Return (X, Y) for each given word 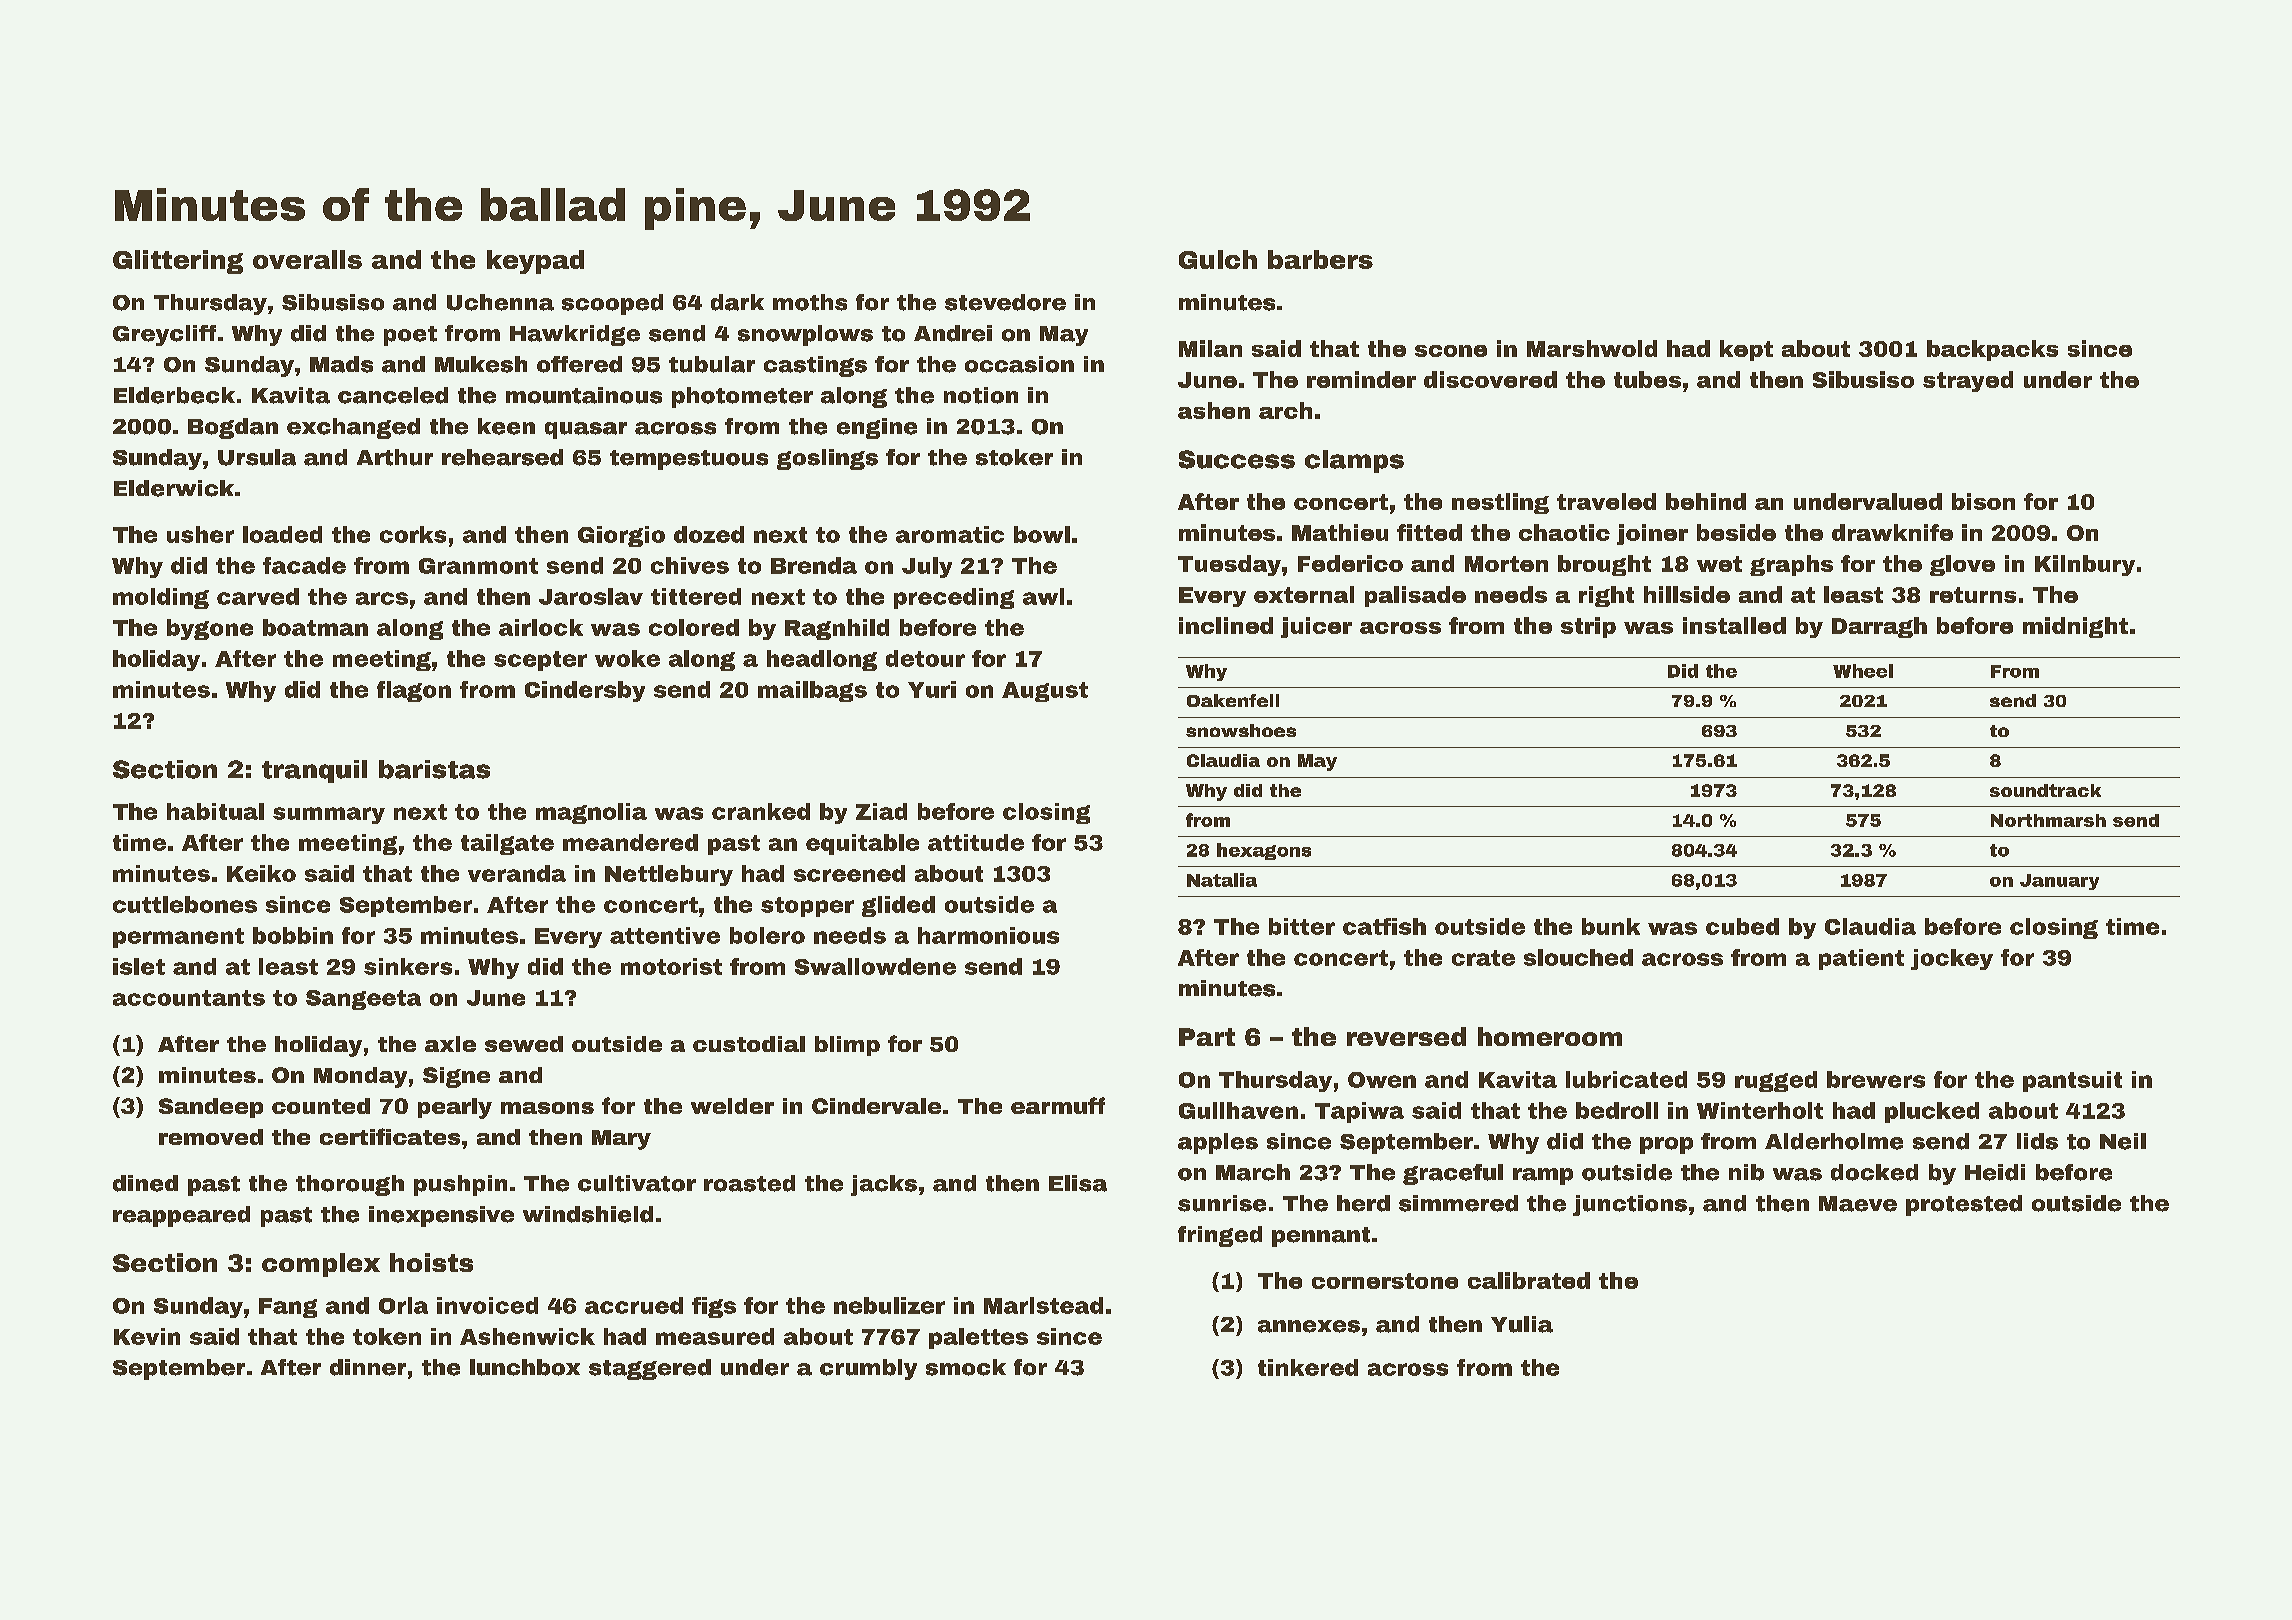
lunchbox (525, 1367)
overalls (307, 259)
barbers (1320, 259)
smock (966, 1367)
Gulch (1218, 259)
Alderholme (1834, 1141)
